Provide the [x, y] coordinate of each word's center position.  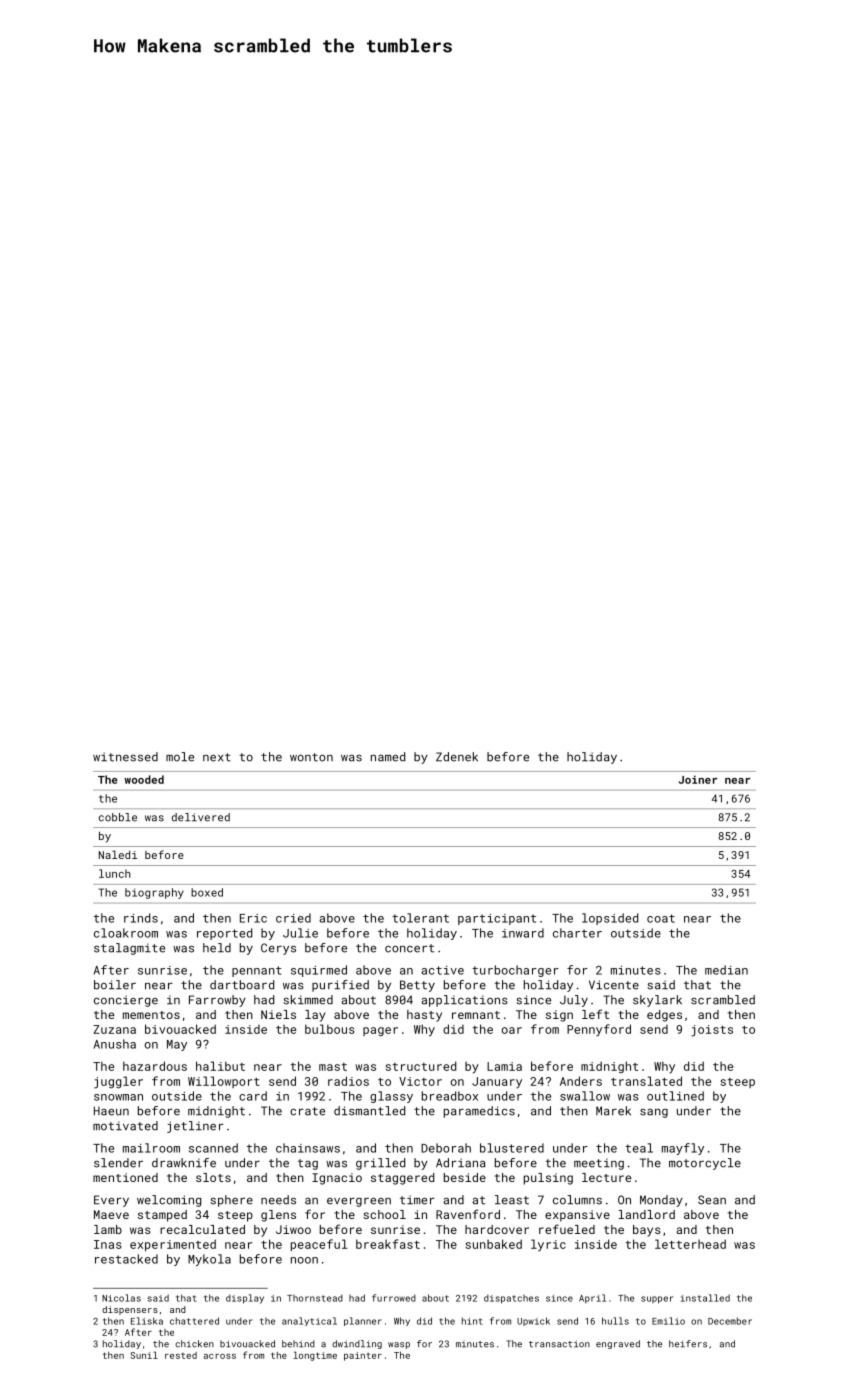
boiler [115, 985]
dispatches [511, 1299]
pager [380, 1031]
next [217, 757]
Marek [613, 1111]
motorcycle [705, 1164]
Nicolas [121, 1298]
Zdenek [457, 757]
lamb [108, 1229]
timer [417, 1200]
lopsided [610, 919]
